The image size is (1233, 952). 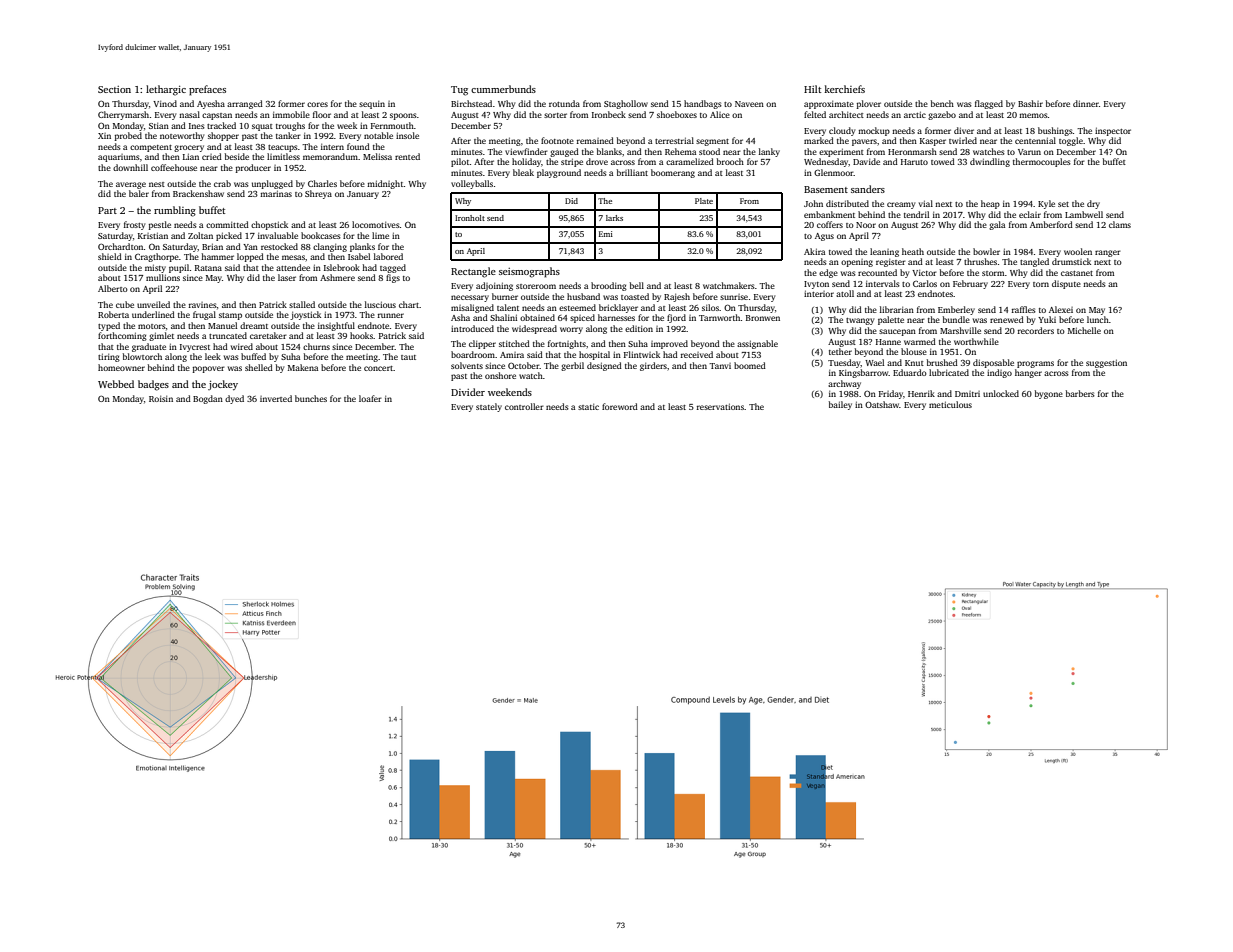 What do you see at coordinates (174, 167) in the page?
I see `coffeehouse` at bounding box center [174, 167].
